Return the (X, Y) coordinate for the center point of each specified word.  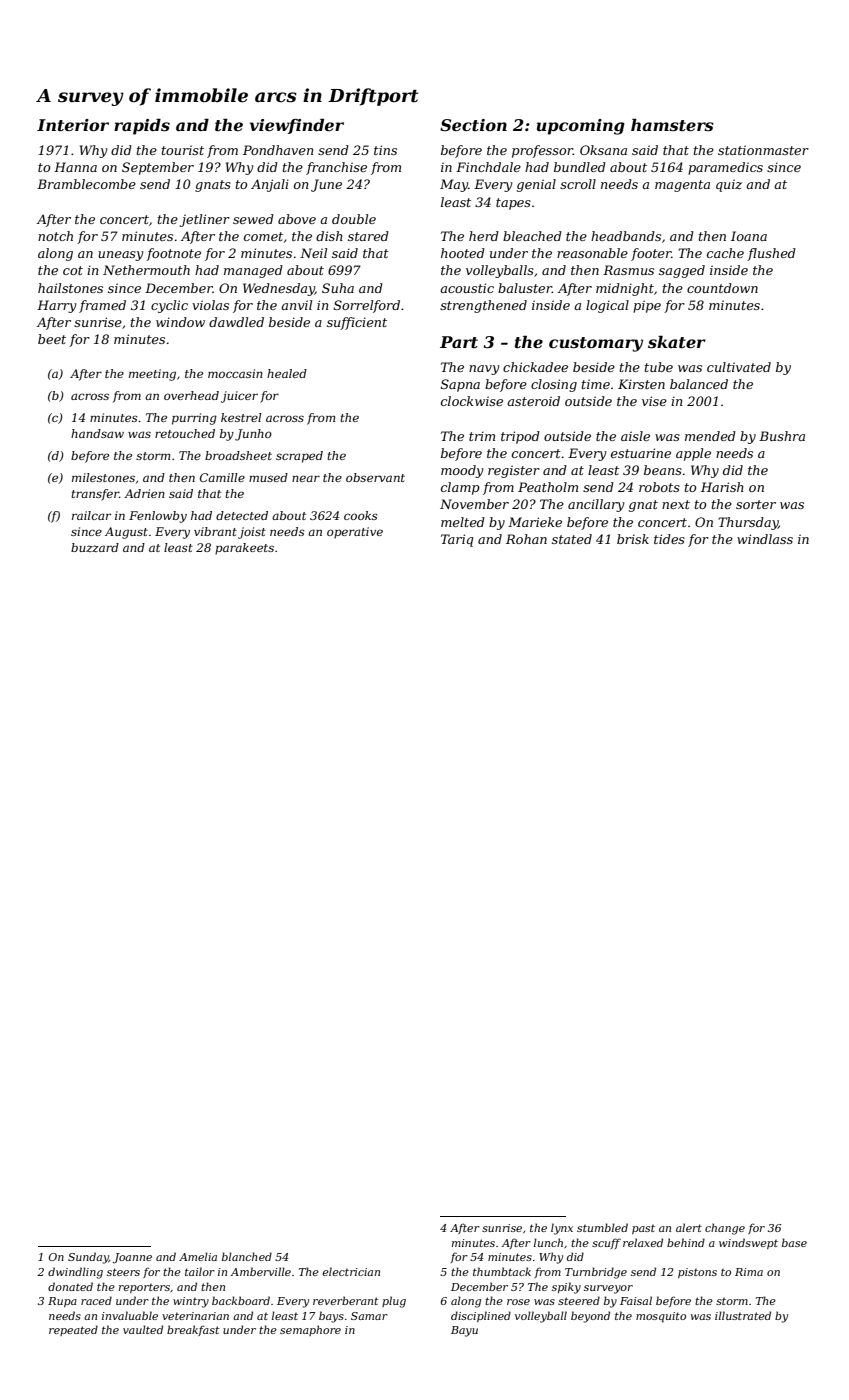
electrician (351, 1271)
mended (710, 436)
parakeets (244, 549)
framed (102, 306)
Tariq (457, 540)
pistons (697, 1273)
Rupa (62, 1302)
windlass (765, 539)
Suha (338, 288)
